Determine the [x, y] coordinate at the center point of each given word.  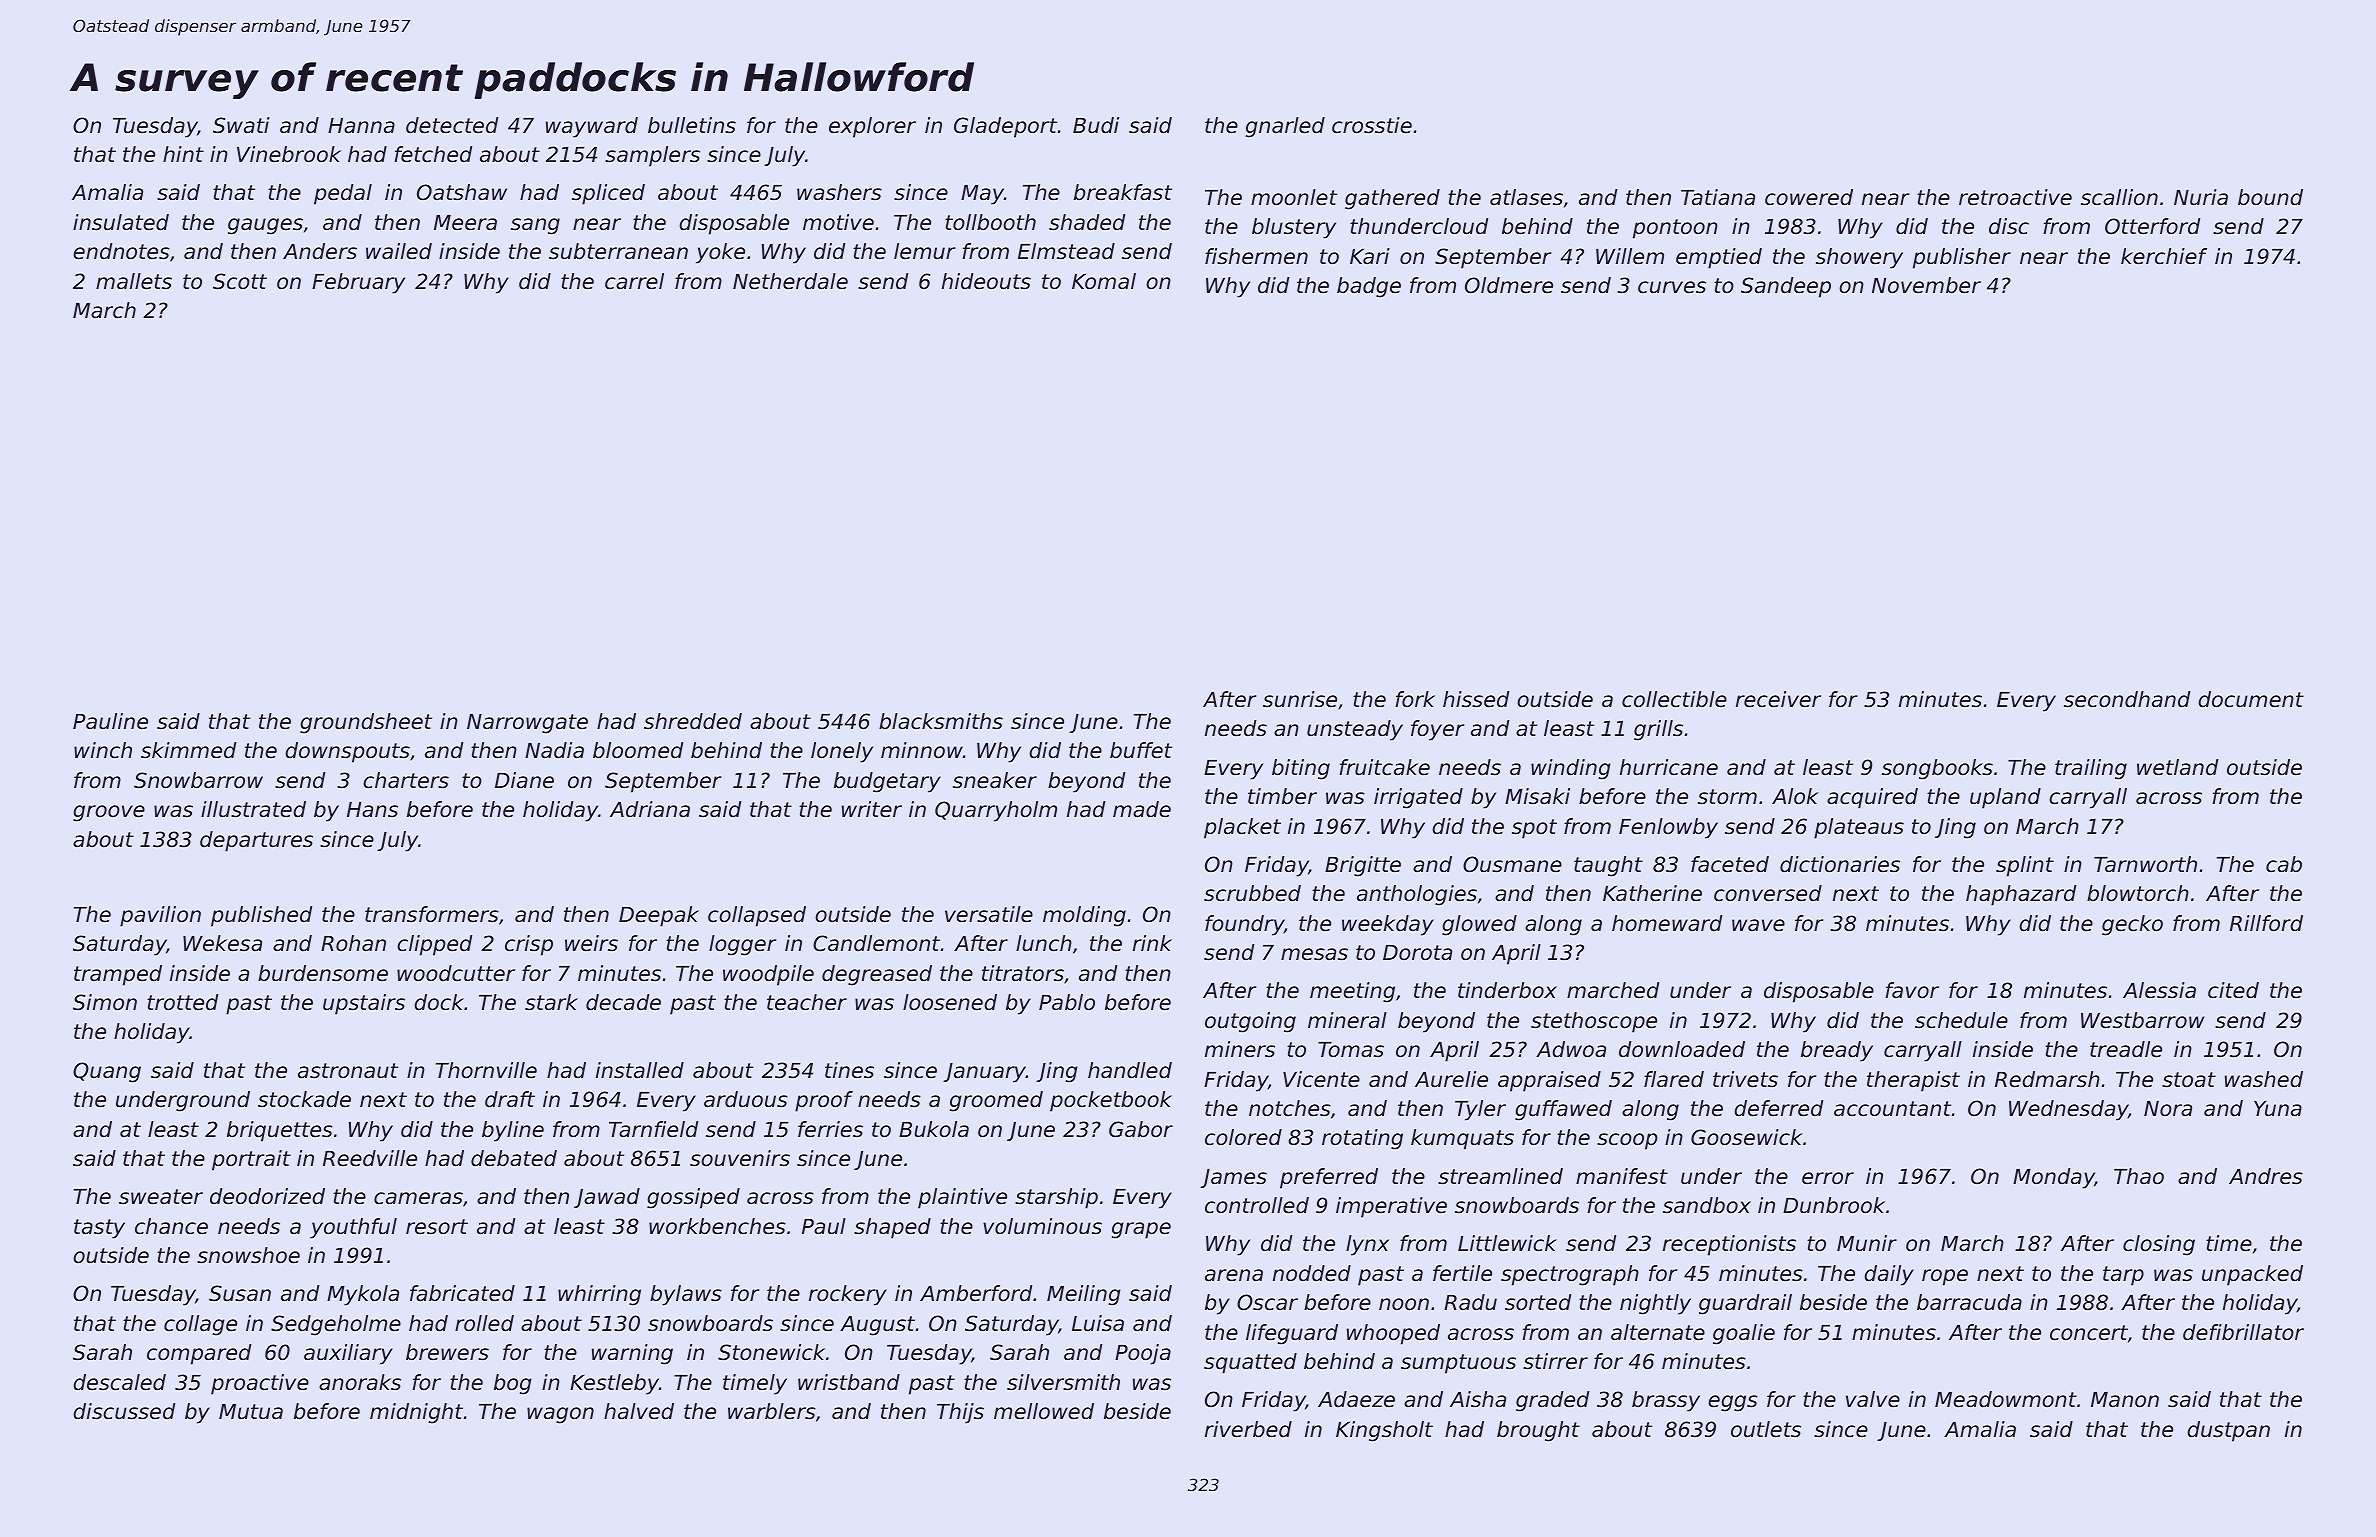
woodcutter [456, 973]
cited [2233, 990]
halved [639, 1411]
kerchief [2164, 256]
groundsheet [366, 723]
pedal [343, 194]
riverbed [1248, 1429]
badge [1369, 287]
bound [2270, 197]
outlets [1766, 1429]
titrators [1023, 973]
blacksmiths [941, 721]
